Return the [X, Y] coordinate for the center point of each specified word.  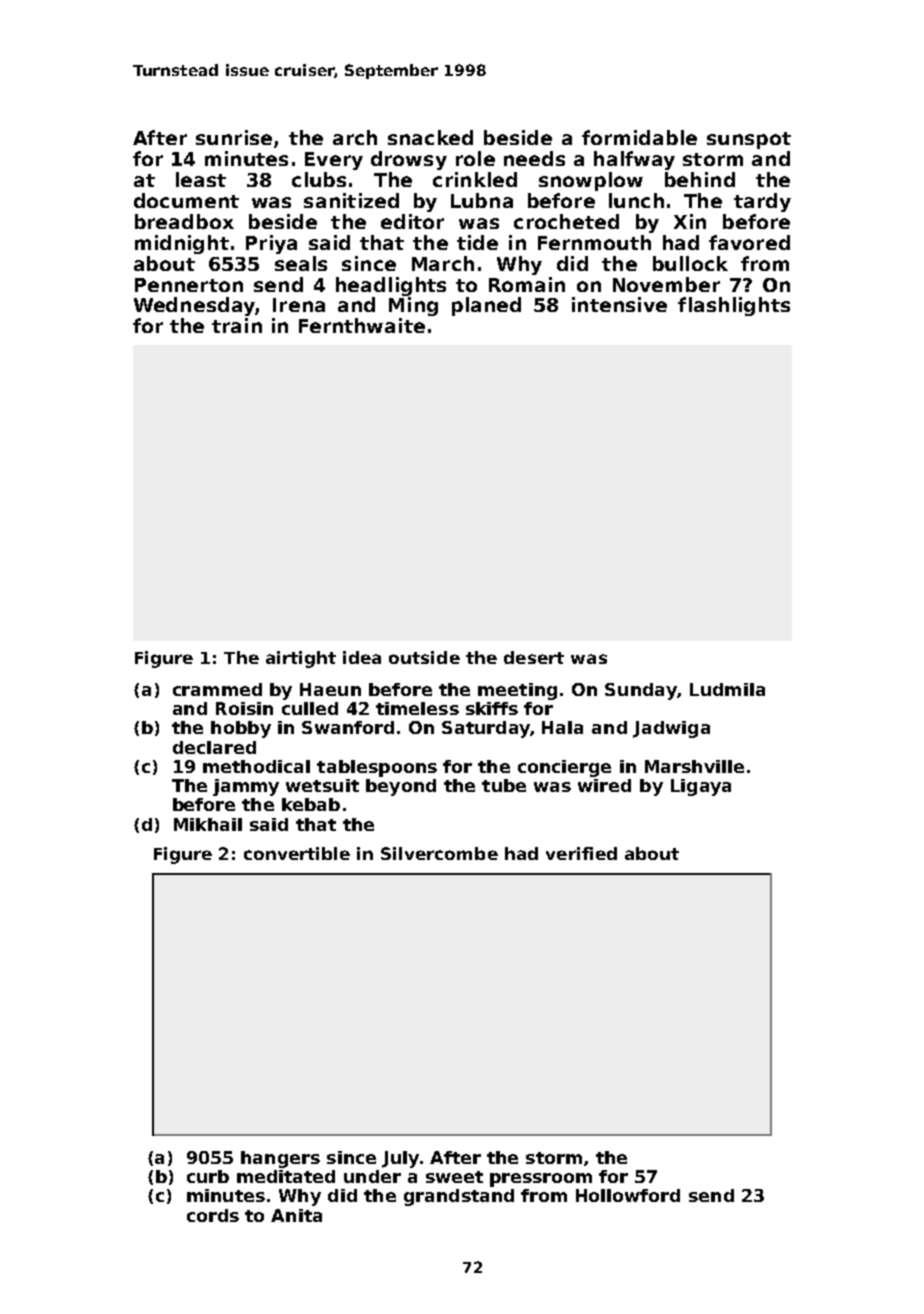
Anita [296, 1215]
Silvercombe [439, 853]
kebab [311, 804]
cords [213, 1215]
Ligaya [701, 787]
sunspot [749, 140]
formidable [639, 137]
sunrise [234, 137]
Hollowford [628, 1195]
